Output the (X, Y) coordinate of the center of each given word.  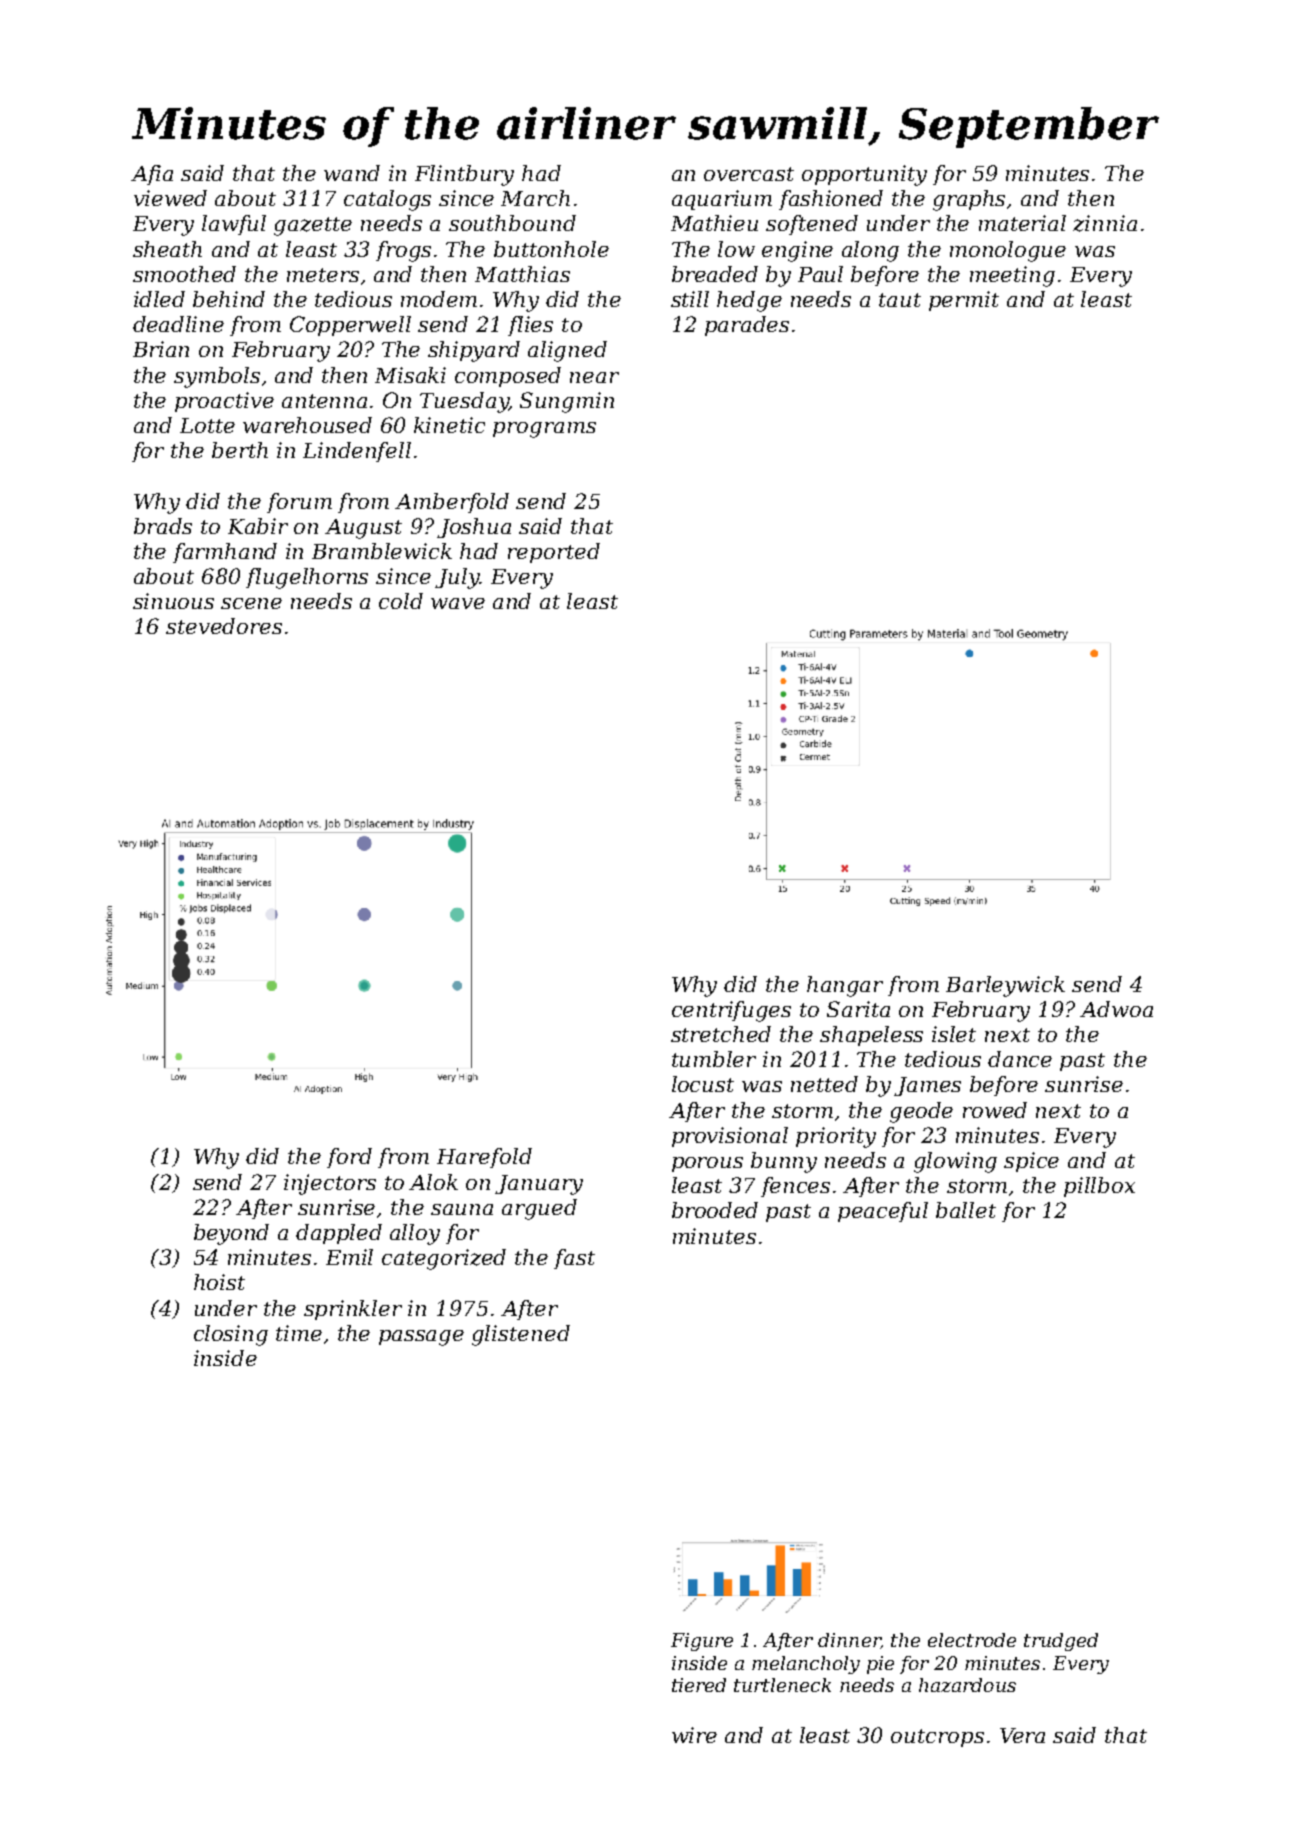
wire (694, 1735)
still (690, 299)
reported (554, 553)
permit (964, 301)
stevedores (224, 626)
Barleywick (1005, 986)
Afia (152, 175)
